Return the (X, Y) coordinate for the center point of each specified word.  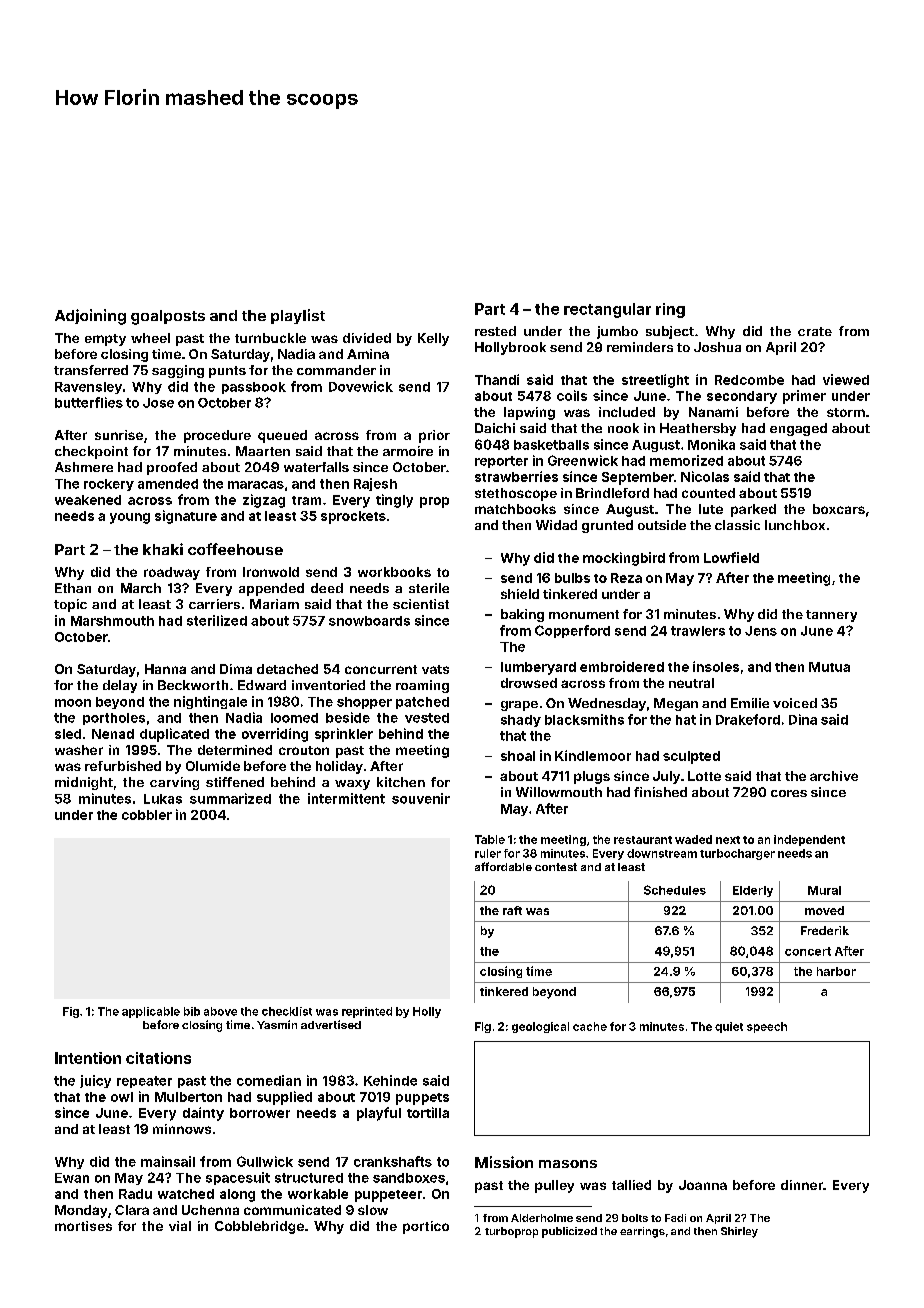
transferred (91, 370)
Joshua (717, 347)
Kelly (433, 339)
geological (540, 1027)
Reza (626, 578)
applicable (151, 1012)
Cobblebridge (259, 1227)
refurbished (123, 766)
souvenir (421, 798)
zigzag (264, 501)
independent (809, 840)
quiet (729, 1027)
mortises (83, 1226)
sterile (429, 588)
